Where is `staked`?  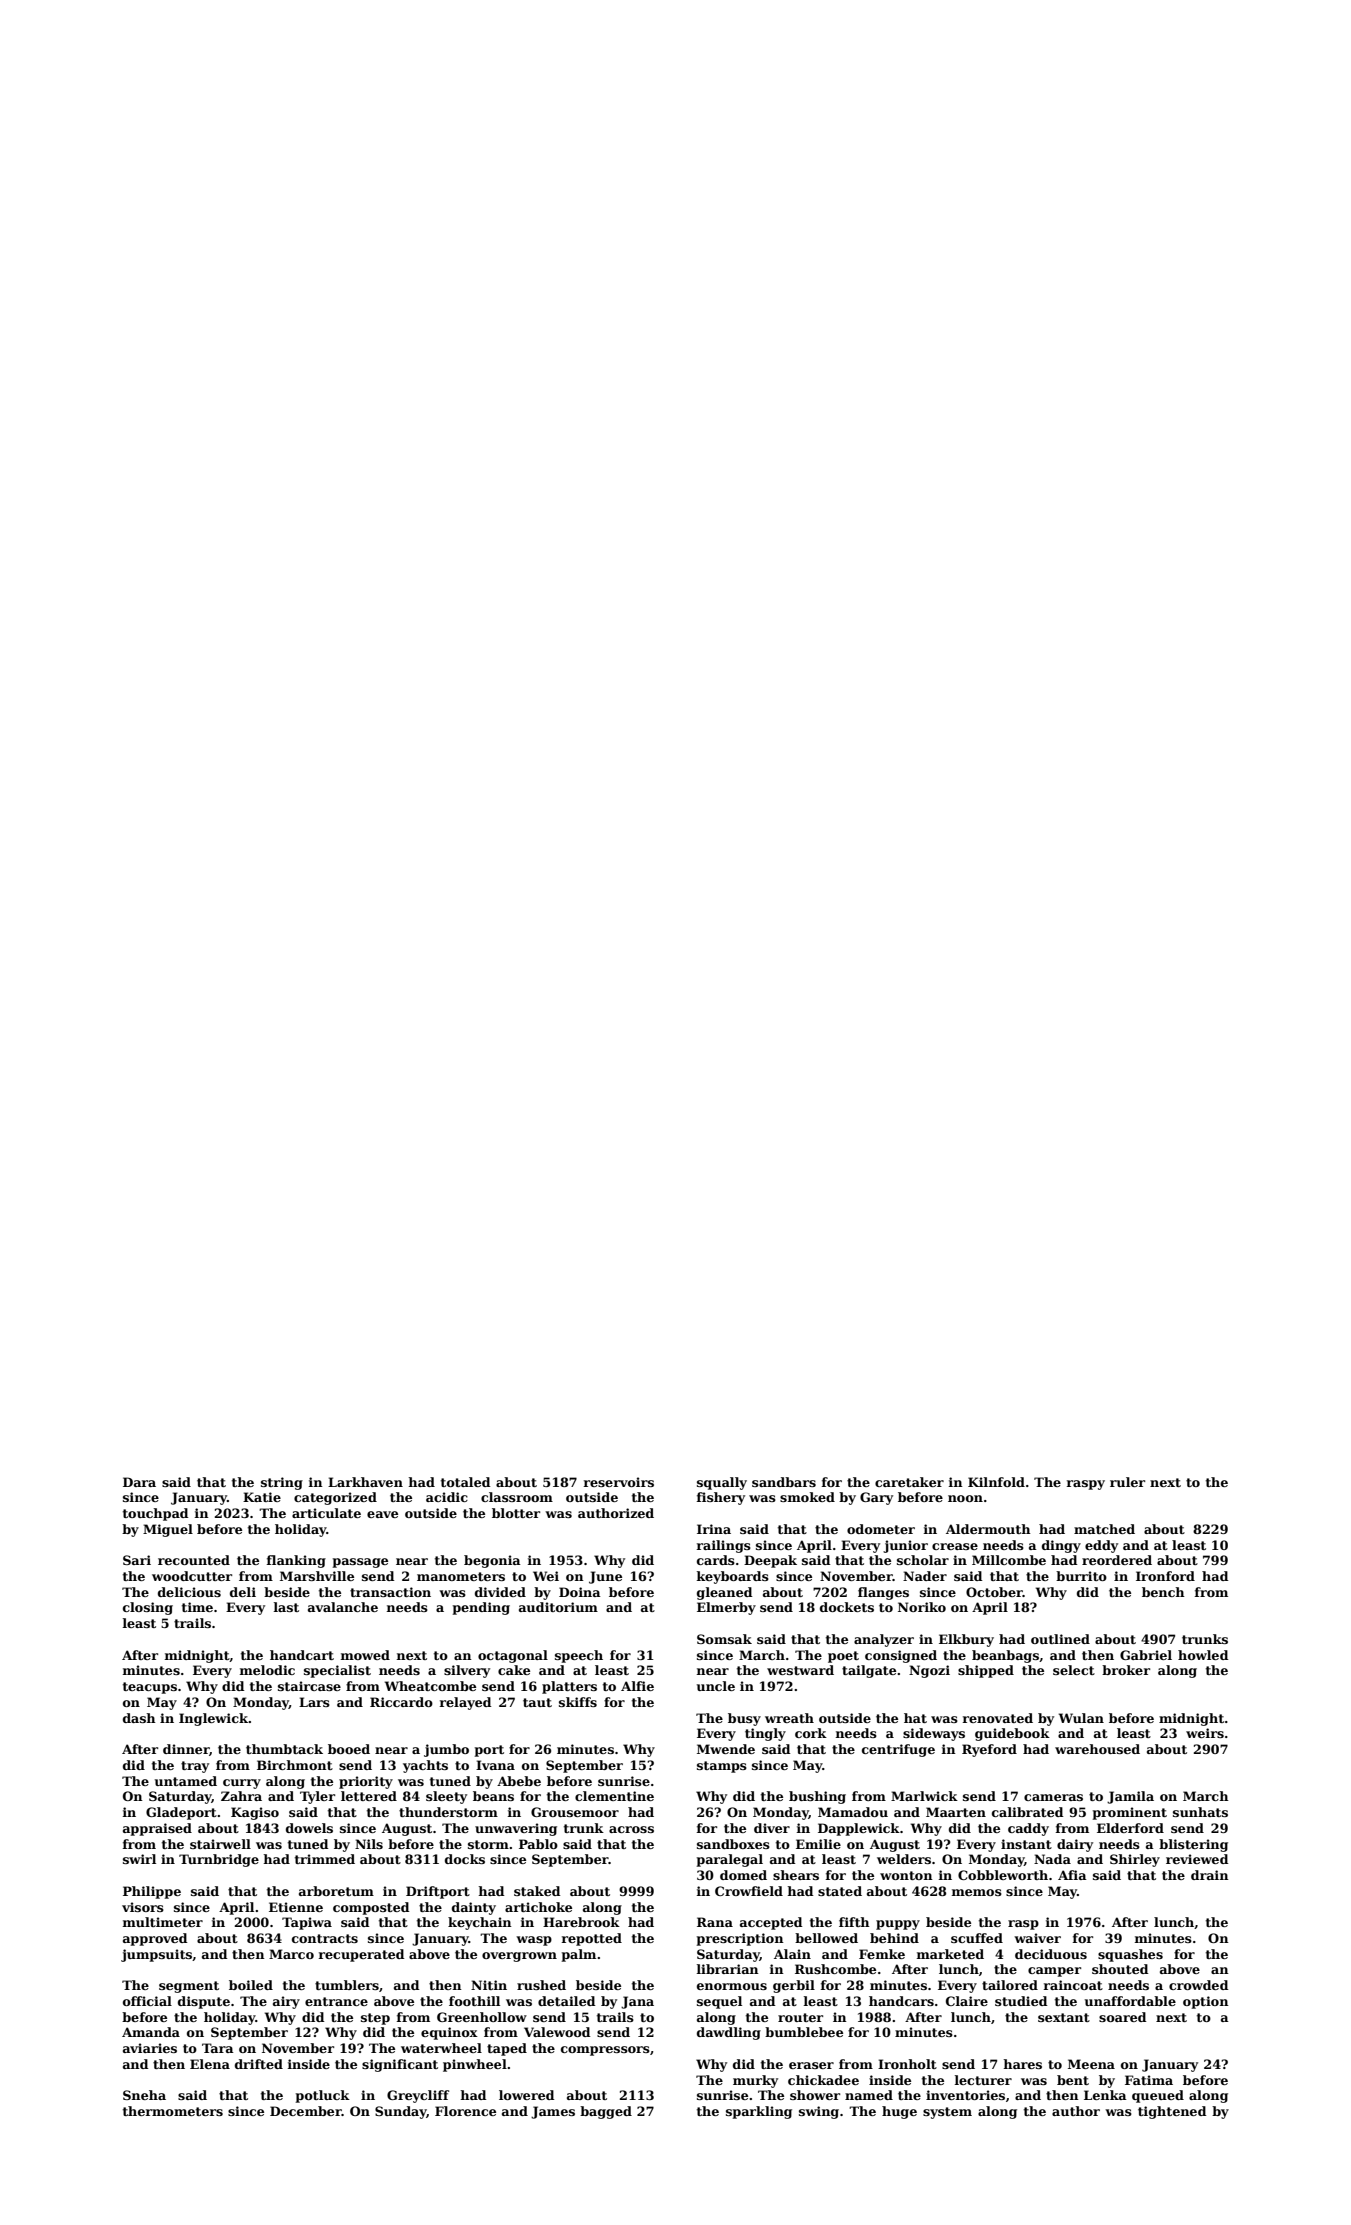
staked is located at coordinates (537, 1891).
